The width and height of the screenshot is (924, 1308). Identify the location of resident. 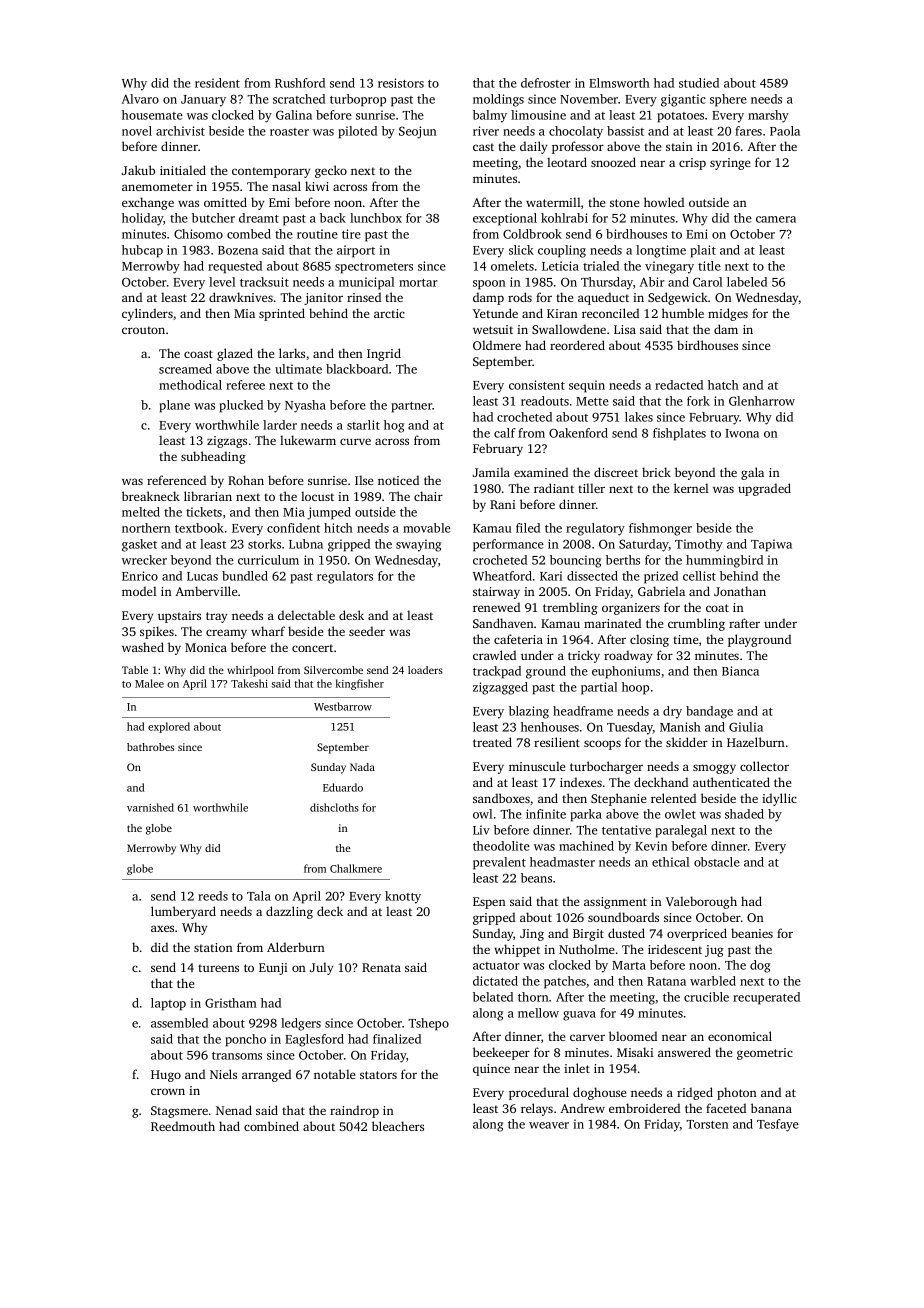
(217, 83).
